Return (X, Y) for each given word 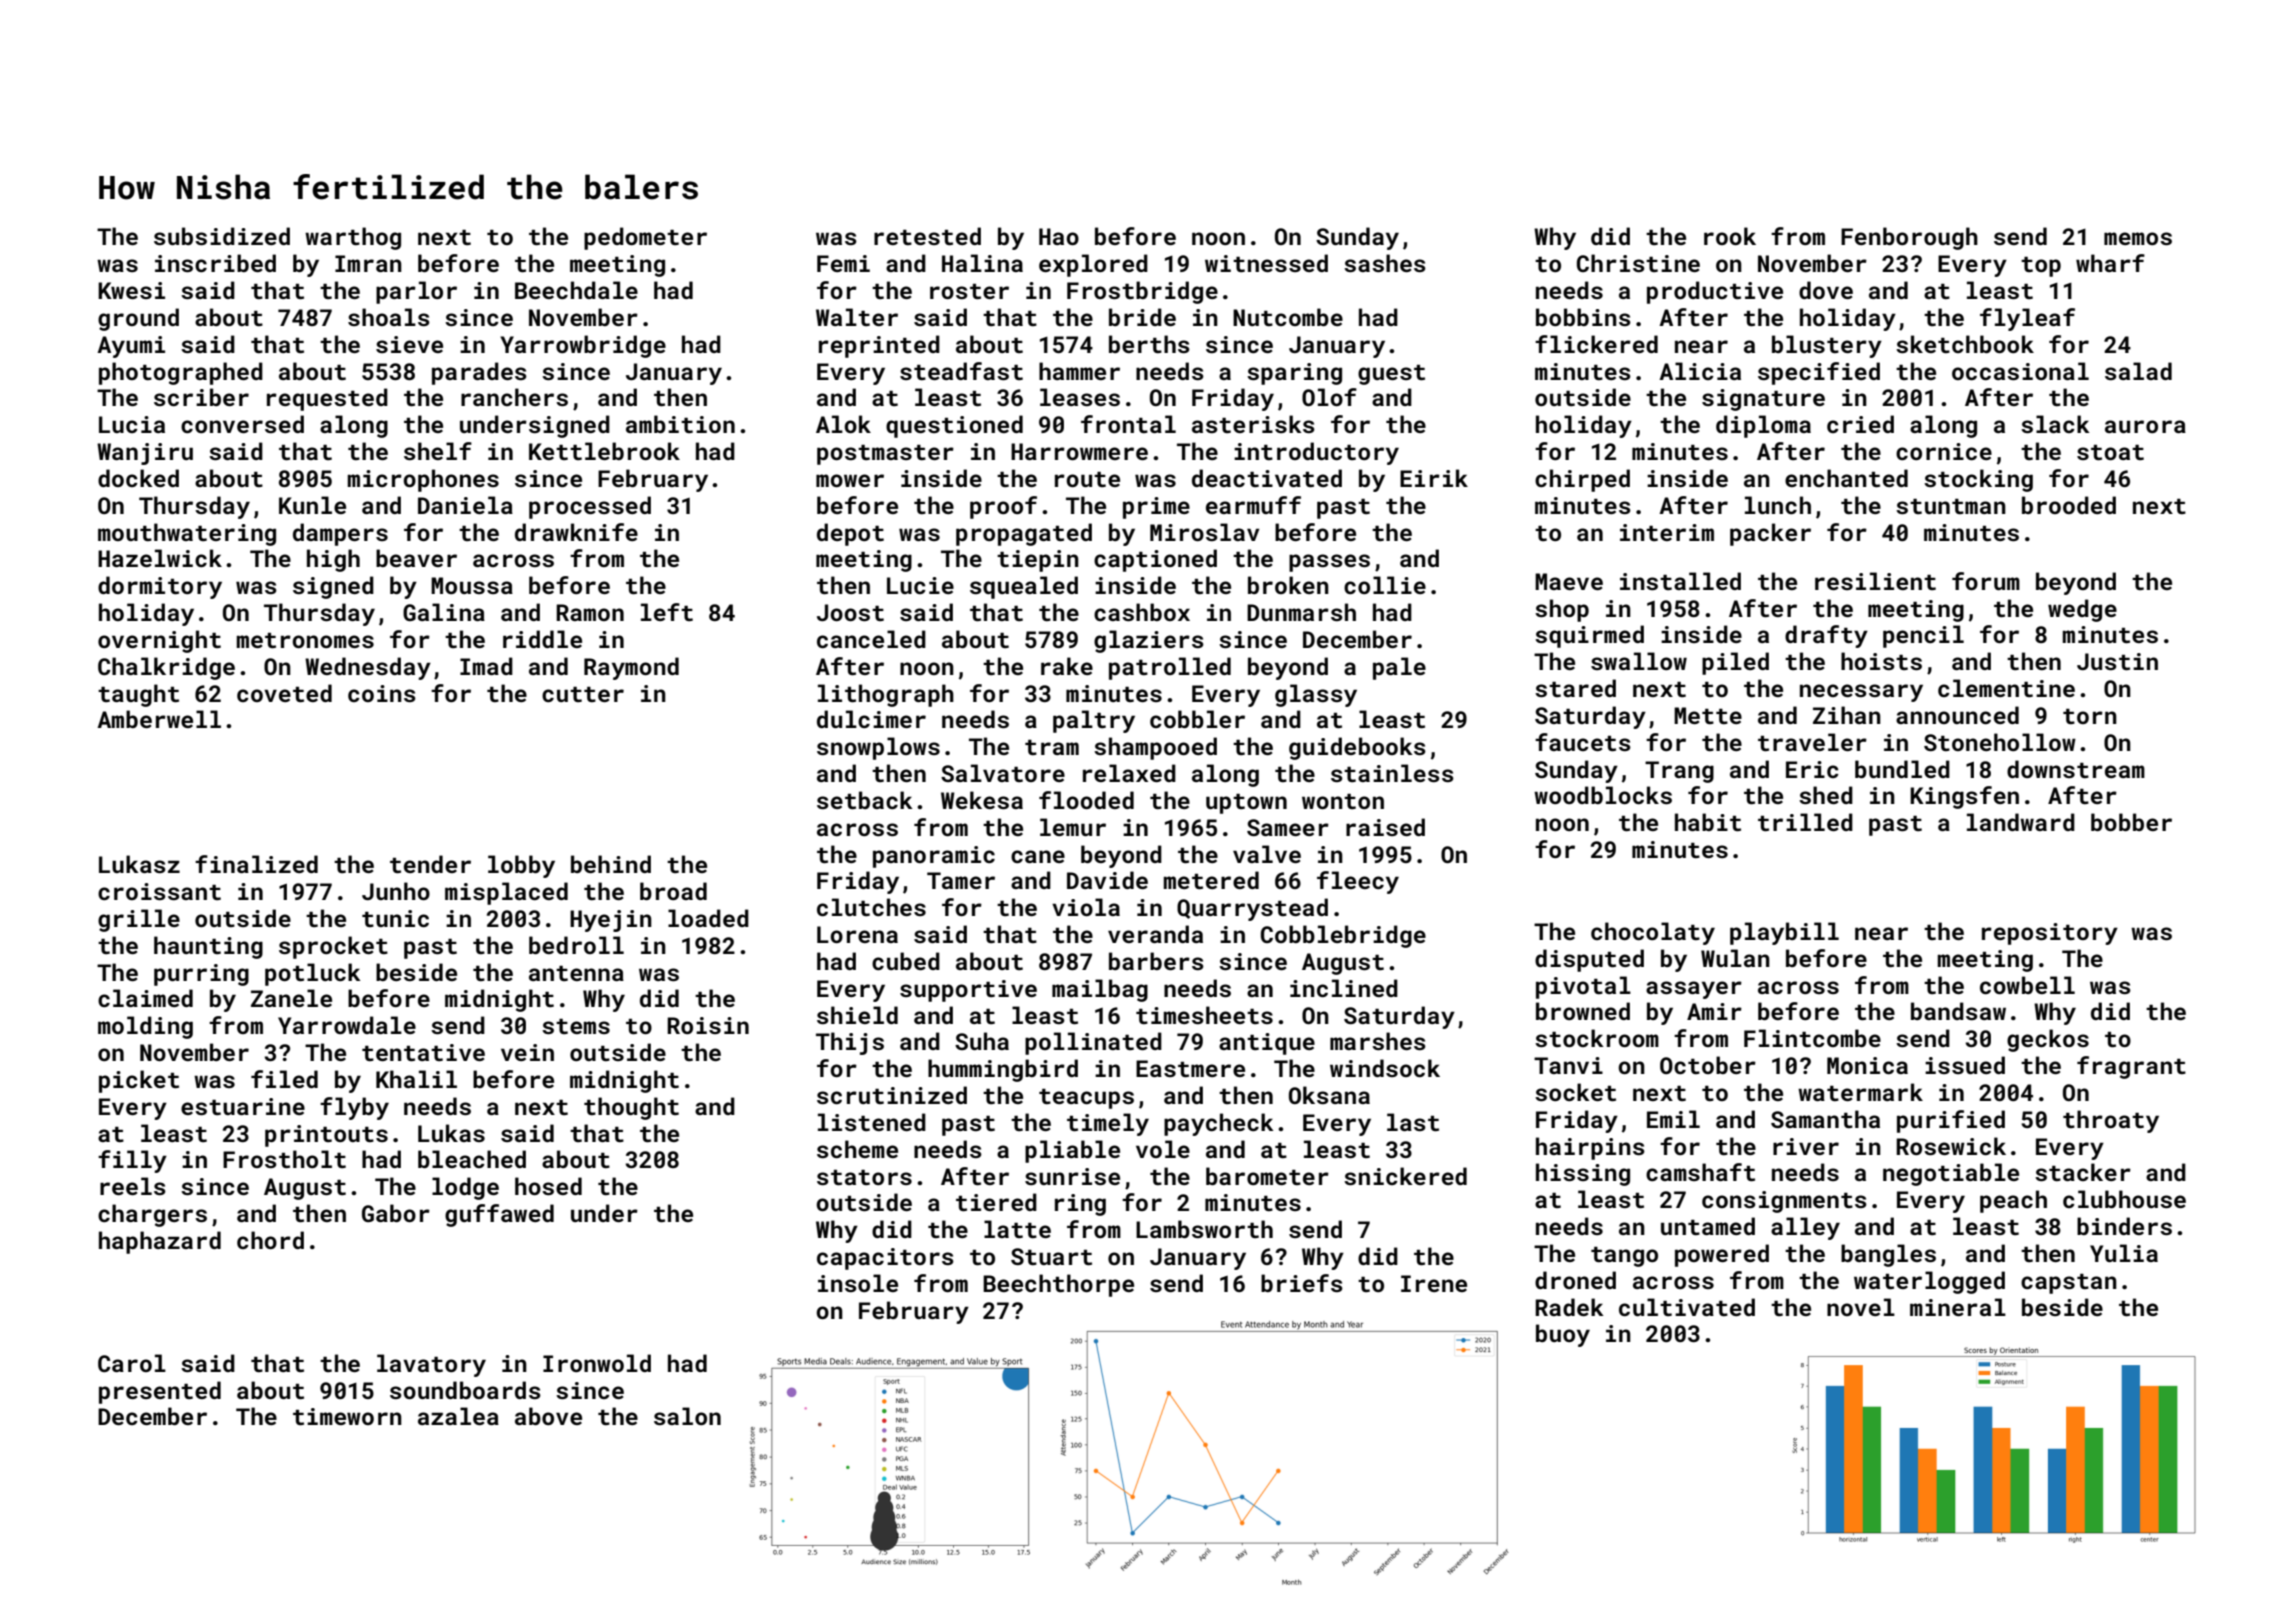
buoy (1563, 1335)
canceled (871, 639)
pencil (1923, 636)
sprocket (333, 947)
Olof (1329, 397)
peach (2013, 1201)
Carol (132, 1363)
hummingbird (1003, 1070)
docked (138, 478)
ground (138, 319)
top (2041, 267)
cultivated (1687, 1307)
